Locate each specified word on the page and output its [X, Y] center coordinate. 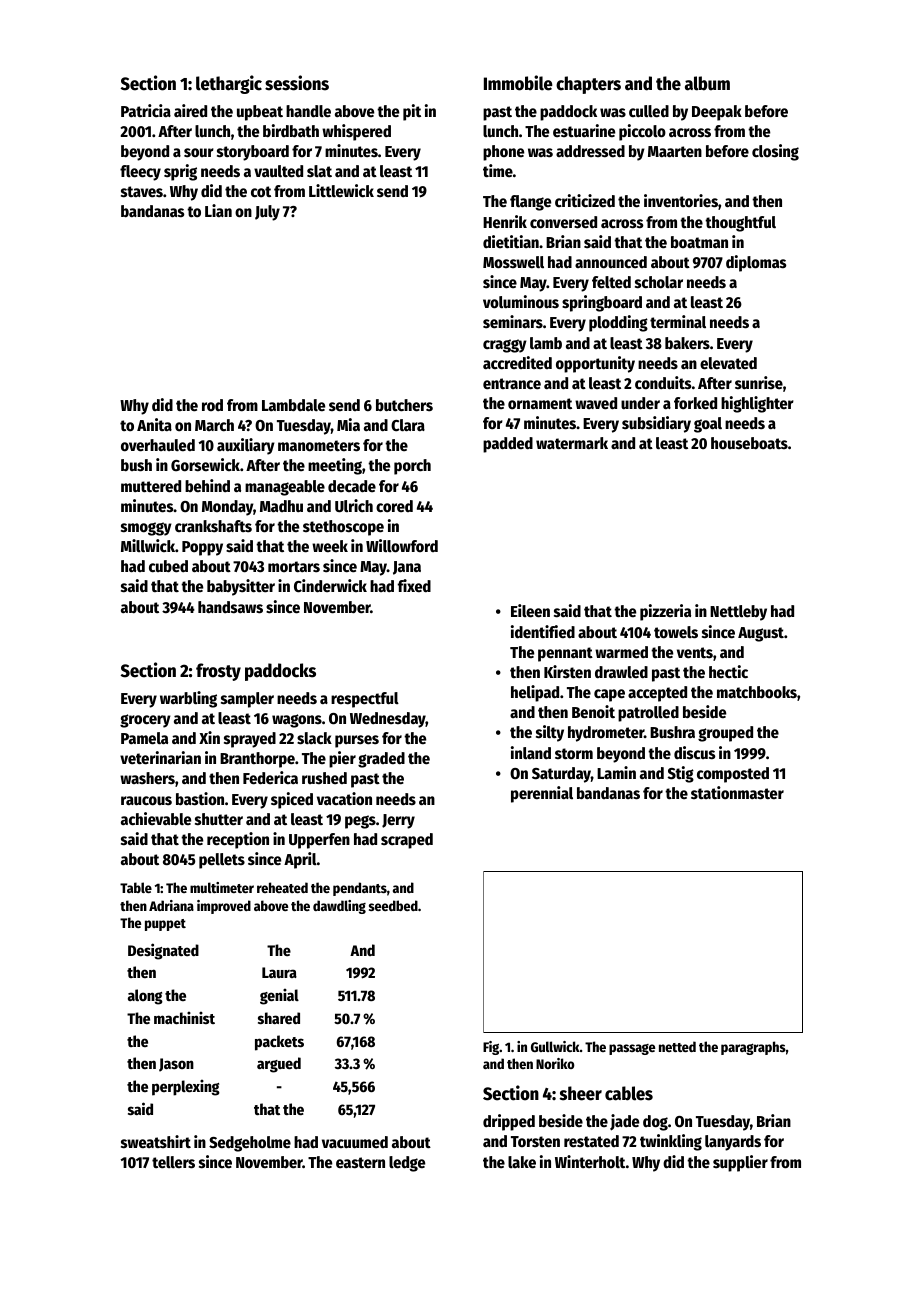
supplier [740, 1163]
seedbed [393, 905]
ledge [407, 1164]
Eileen [530, 611]
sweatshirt [156, 1142]
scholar [659, 282]
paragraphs [753, 1048]
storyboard [253, 153]
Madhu [281, 506]
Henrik [505, 222]
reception [238, 840]
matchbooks [757, 692]
